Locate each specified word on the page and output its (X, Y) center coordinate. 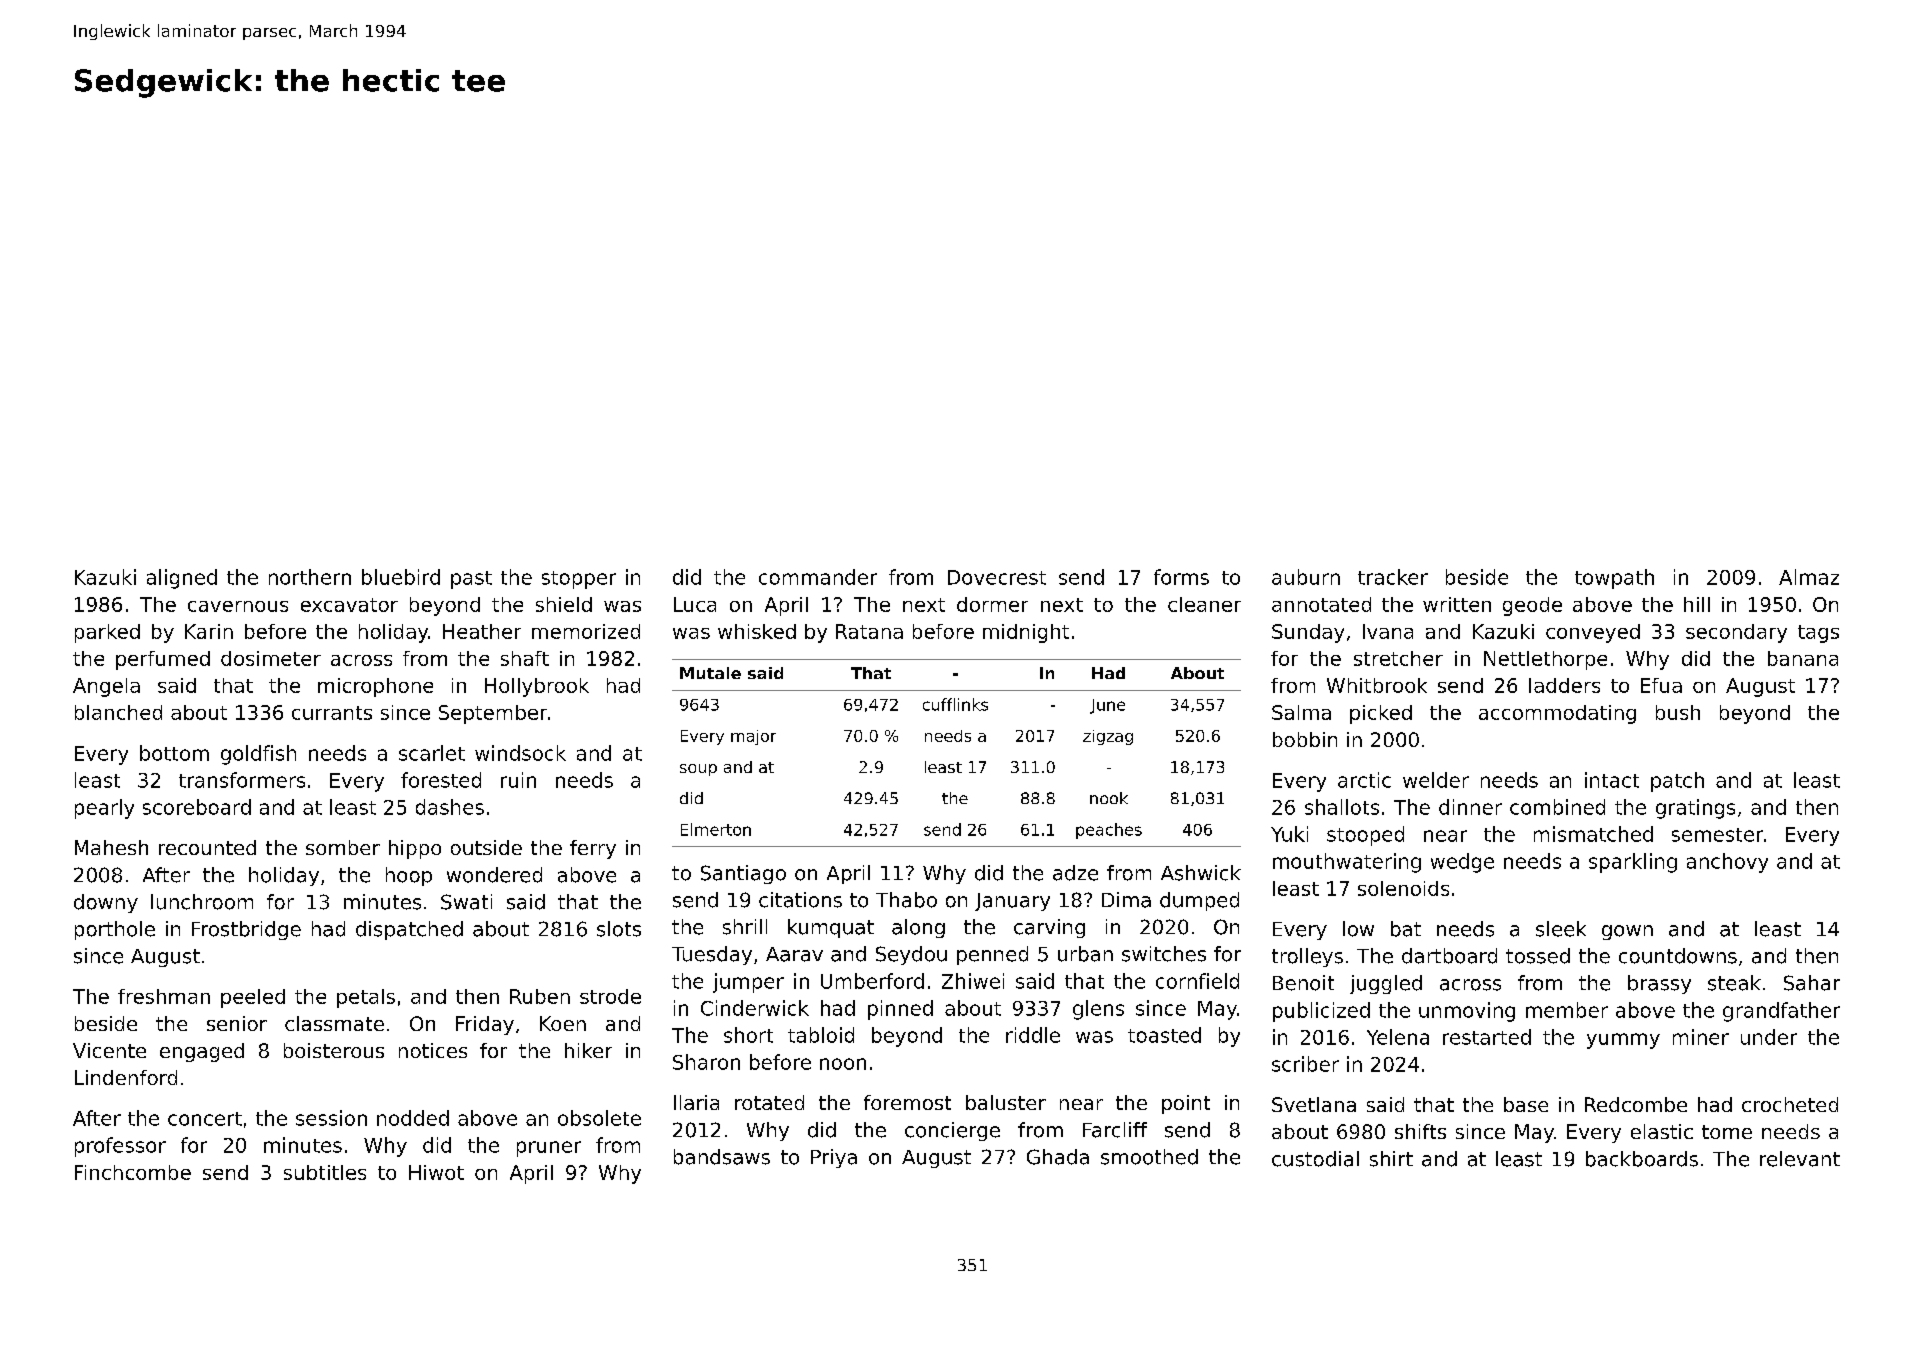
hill (1697, 604)
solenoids (1403, 888)
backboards (1642, 1159)
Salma (1301, 712)
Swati (466, 902)
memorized (586, 631)
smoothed (1149, 1157)
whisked (757, 631)
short (748, 1035)
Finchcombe (133, 1172)
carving (1049, 928)
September (493, 714)
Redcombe (1636, 1104)
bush (1678, 712)
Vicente (109, 1050)
